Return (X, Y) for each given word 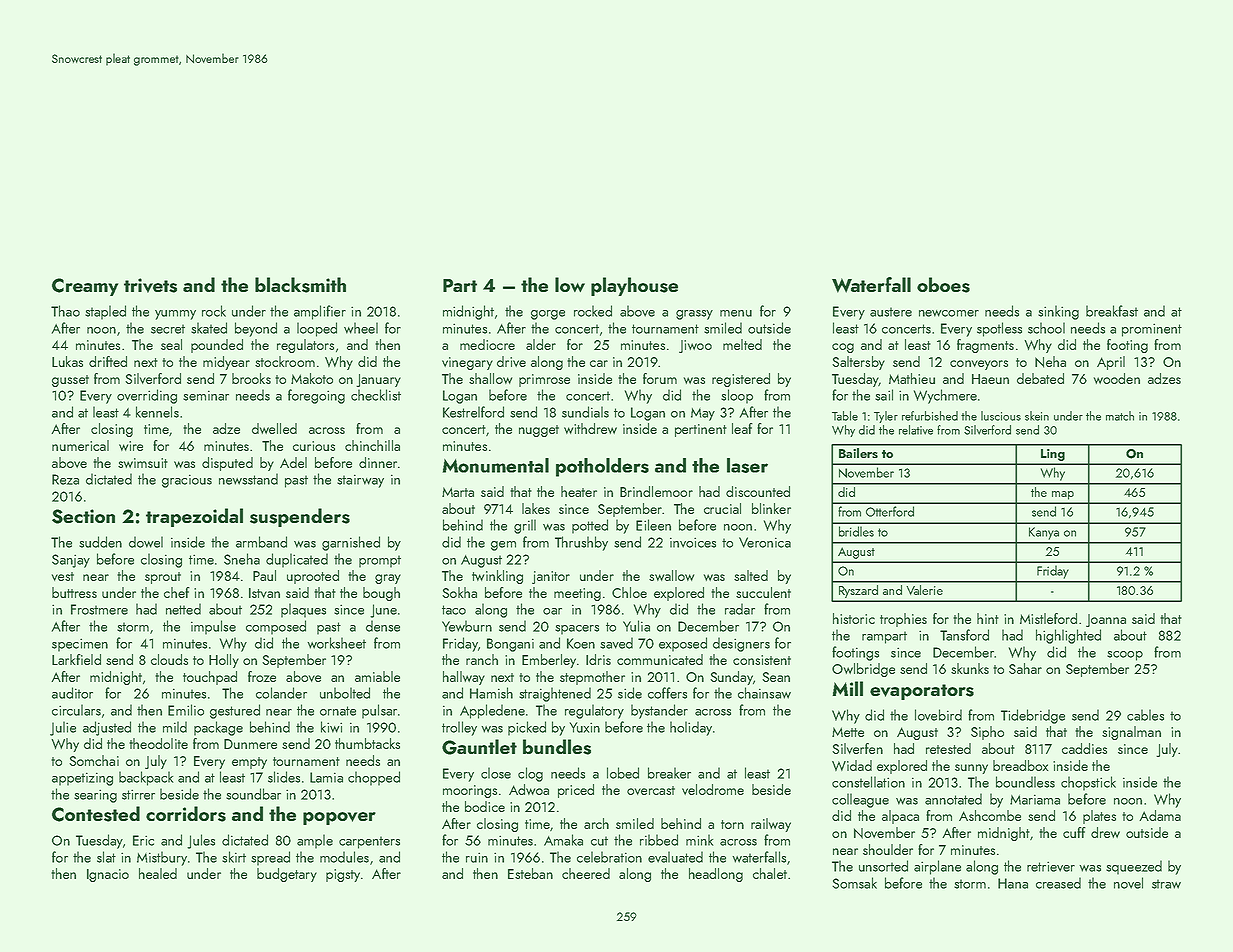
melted (742, 344)
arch (596, 823)
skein (1037, 416)
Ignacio (108, 875)
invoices (693, 542)
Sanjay (71, 561)
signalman (1131, 733)
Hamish (491, 693)
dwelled (274, 428)
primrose (544, 380)
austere (891, 312)
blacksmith (300, 285)
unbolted (345, 693)
